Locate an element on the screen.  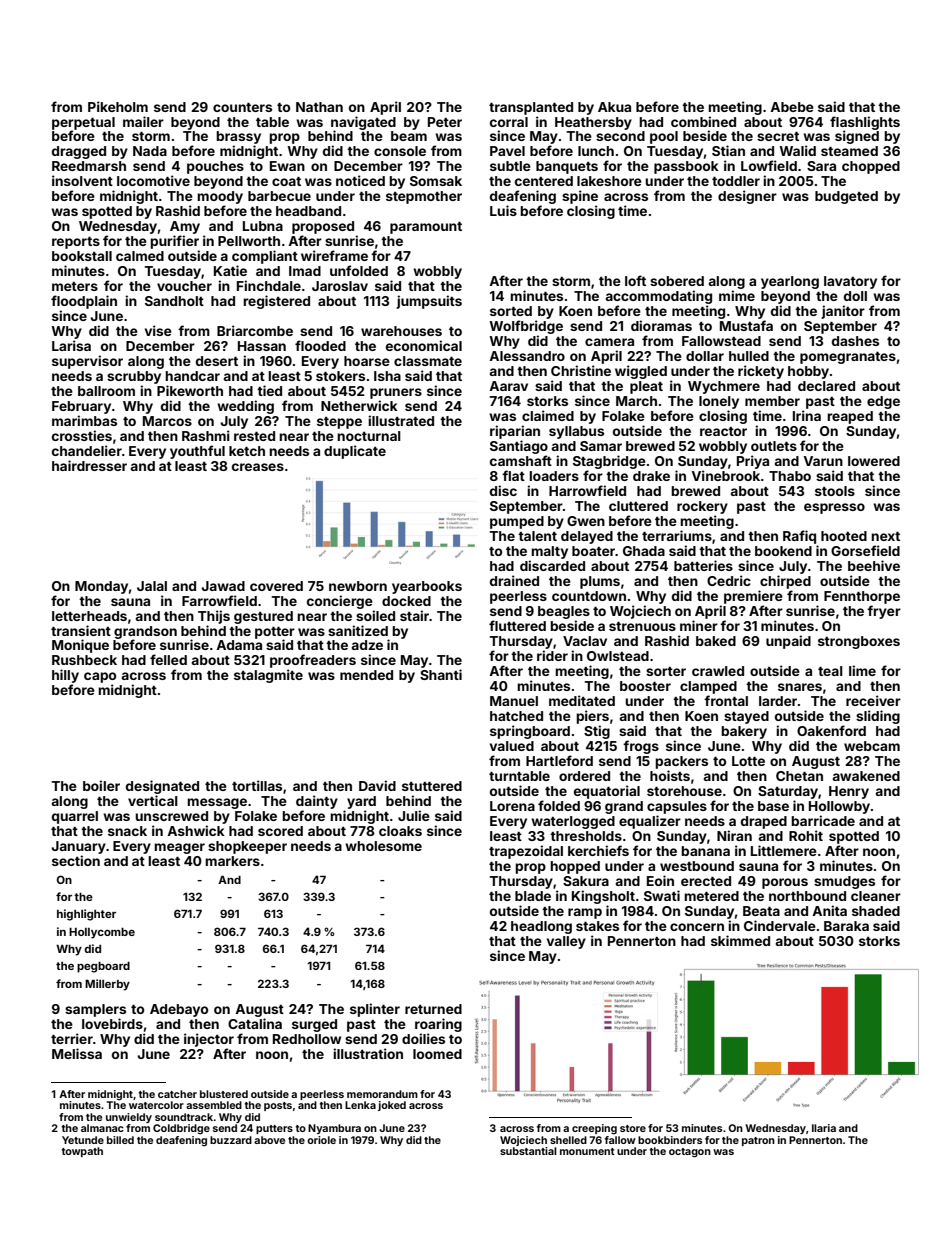
beagles is located at coordinates (564, 612).
